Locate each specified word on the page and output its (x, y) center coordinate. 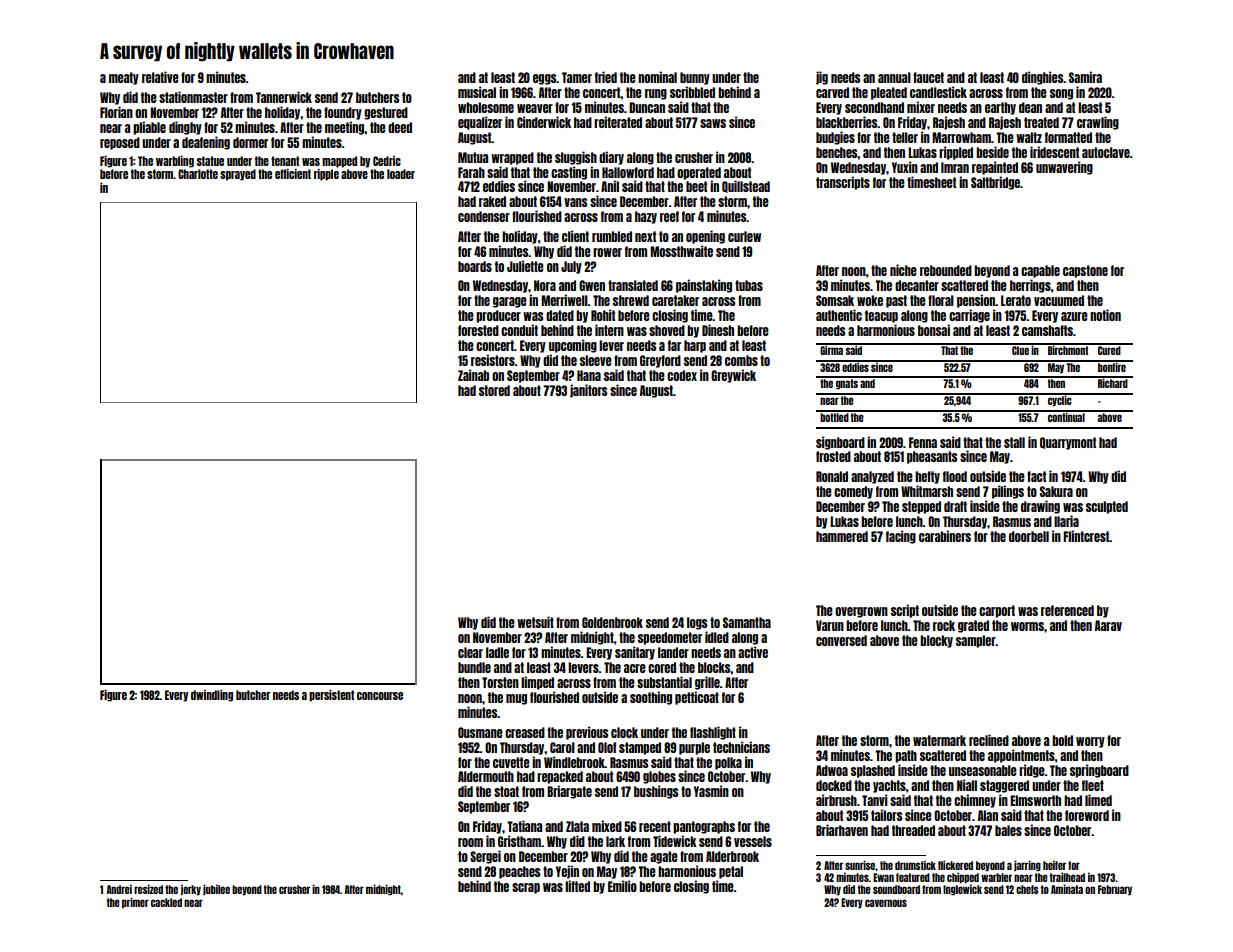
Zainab (473, 375)
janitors (588, 391)
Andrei (119, 889)
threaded (913, 830)
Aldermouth (486, 776)
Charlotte (198, 174)
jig (822, 78)
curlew (744, 236)
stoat (506, 791)
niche (903, 270)
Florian (116, 112)
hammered (842, 536)
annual (894, 77)
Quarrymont (1068, 443)
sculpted (1107, 507)
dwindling (212, 696)
